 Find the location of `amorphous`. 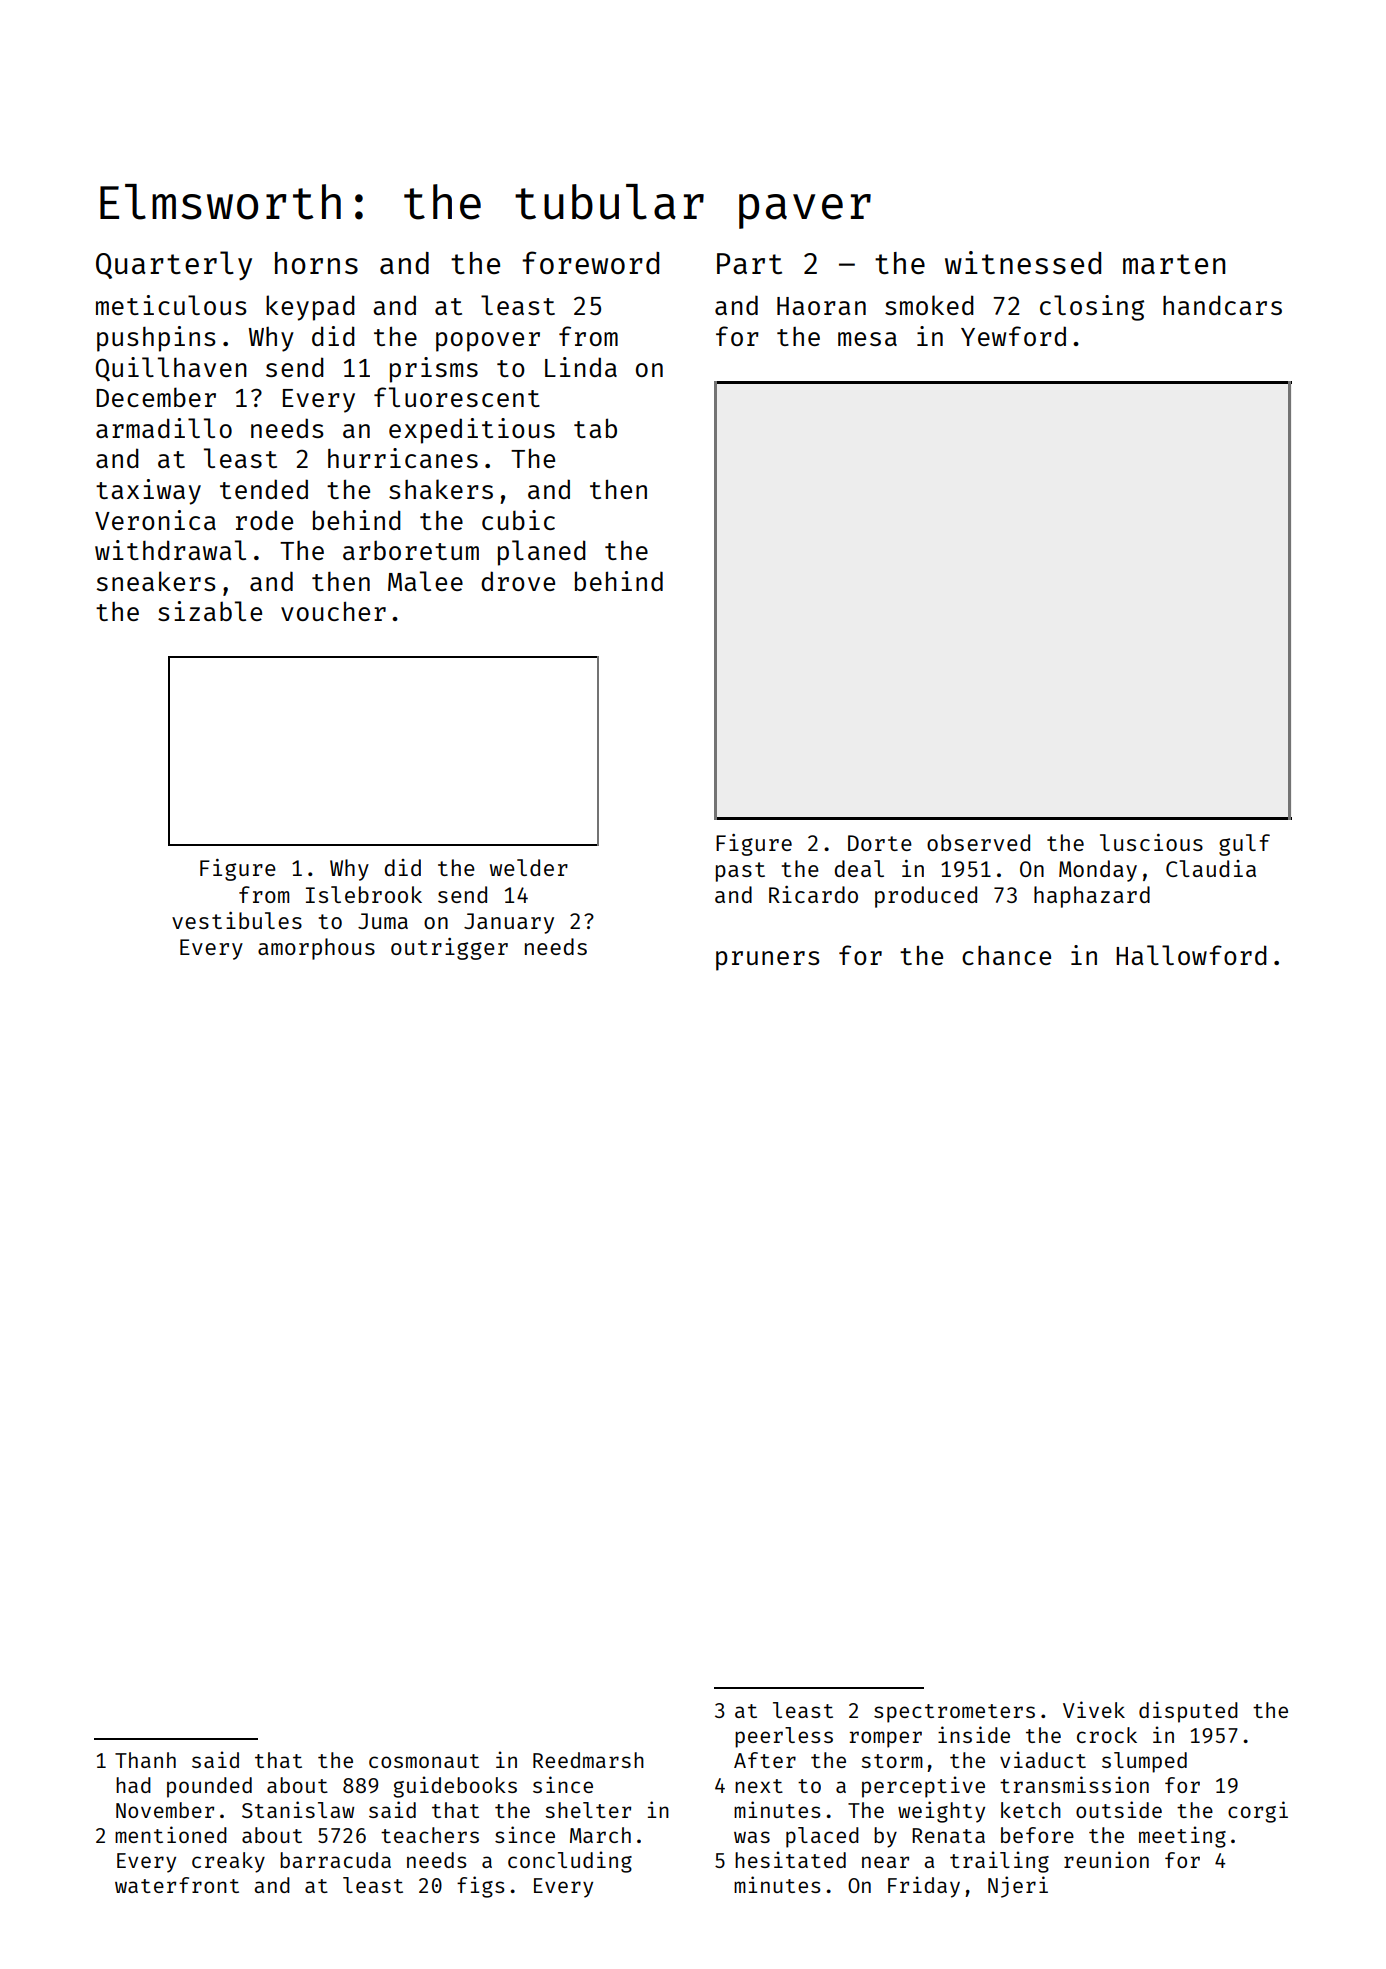

amorphous is located at coordinates (316, 949).
